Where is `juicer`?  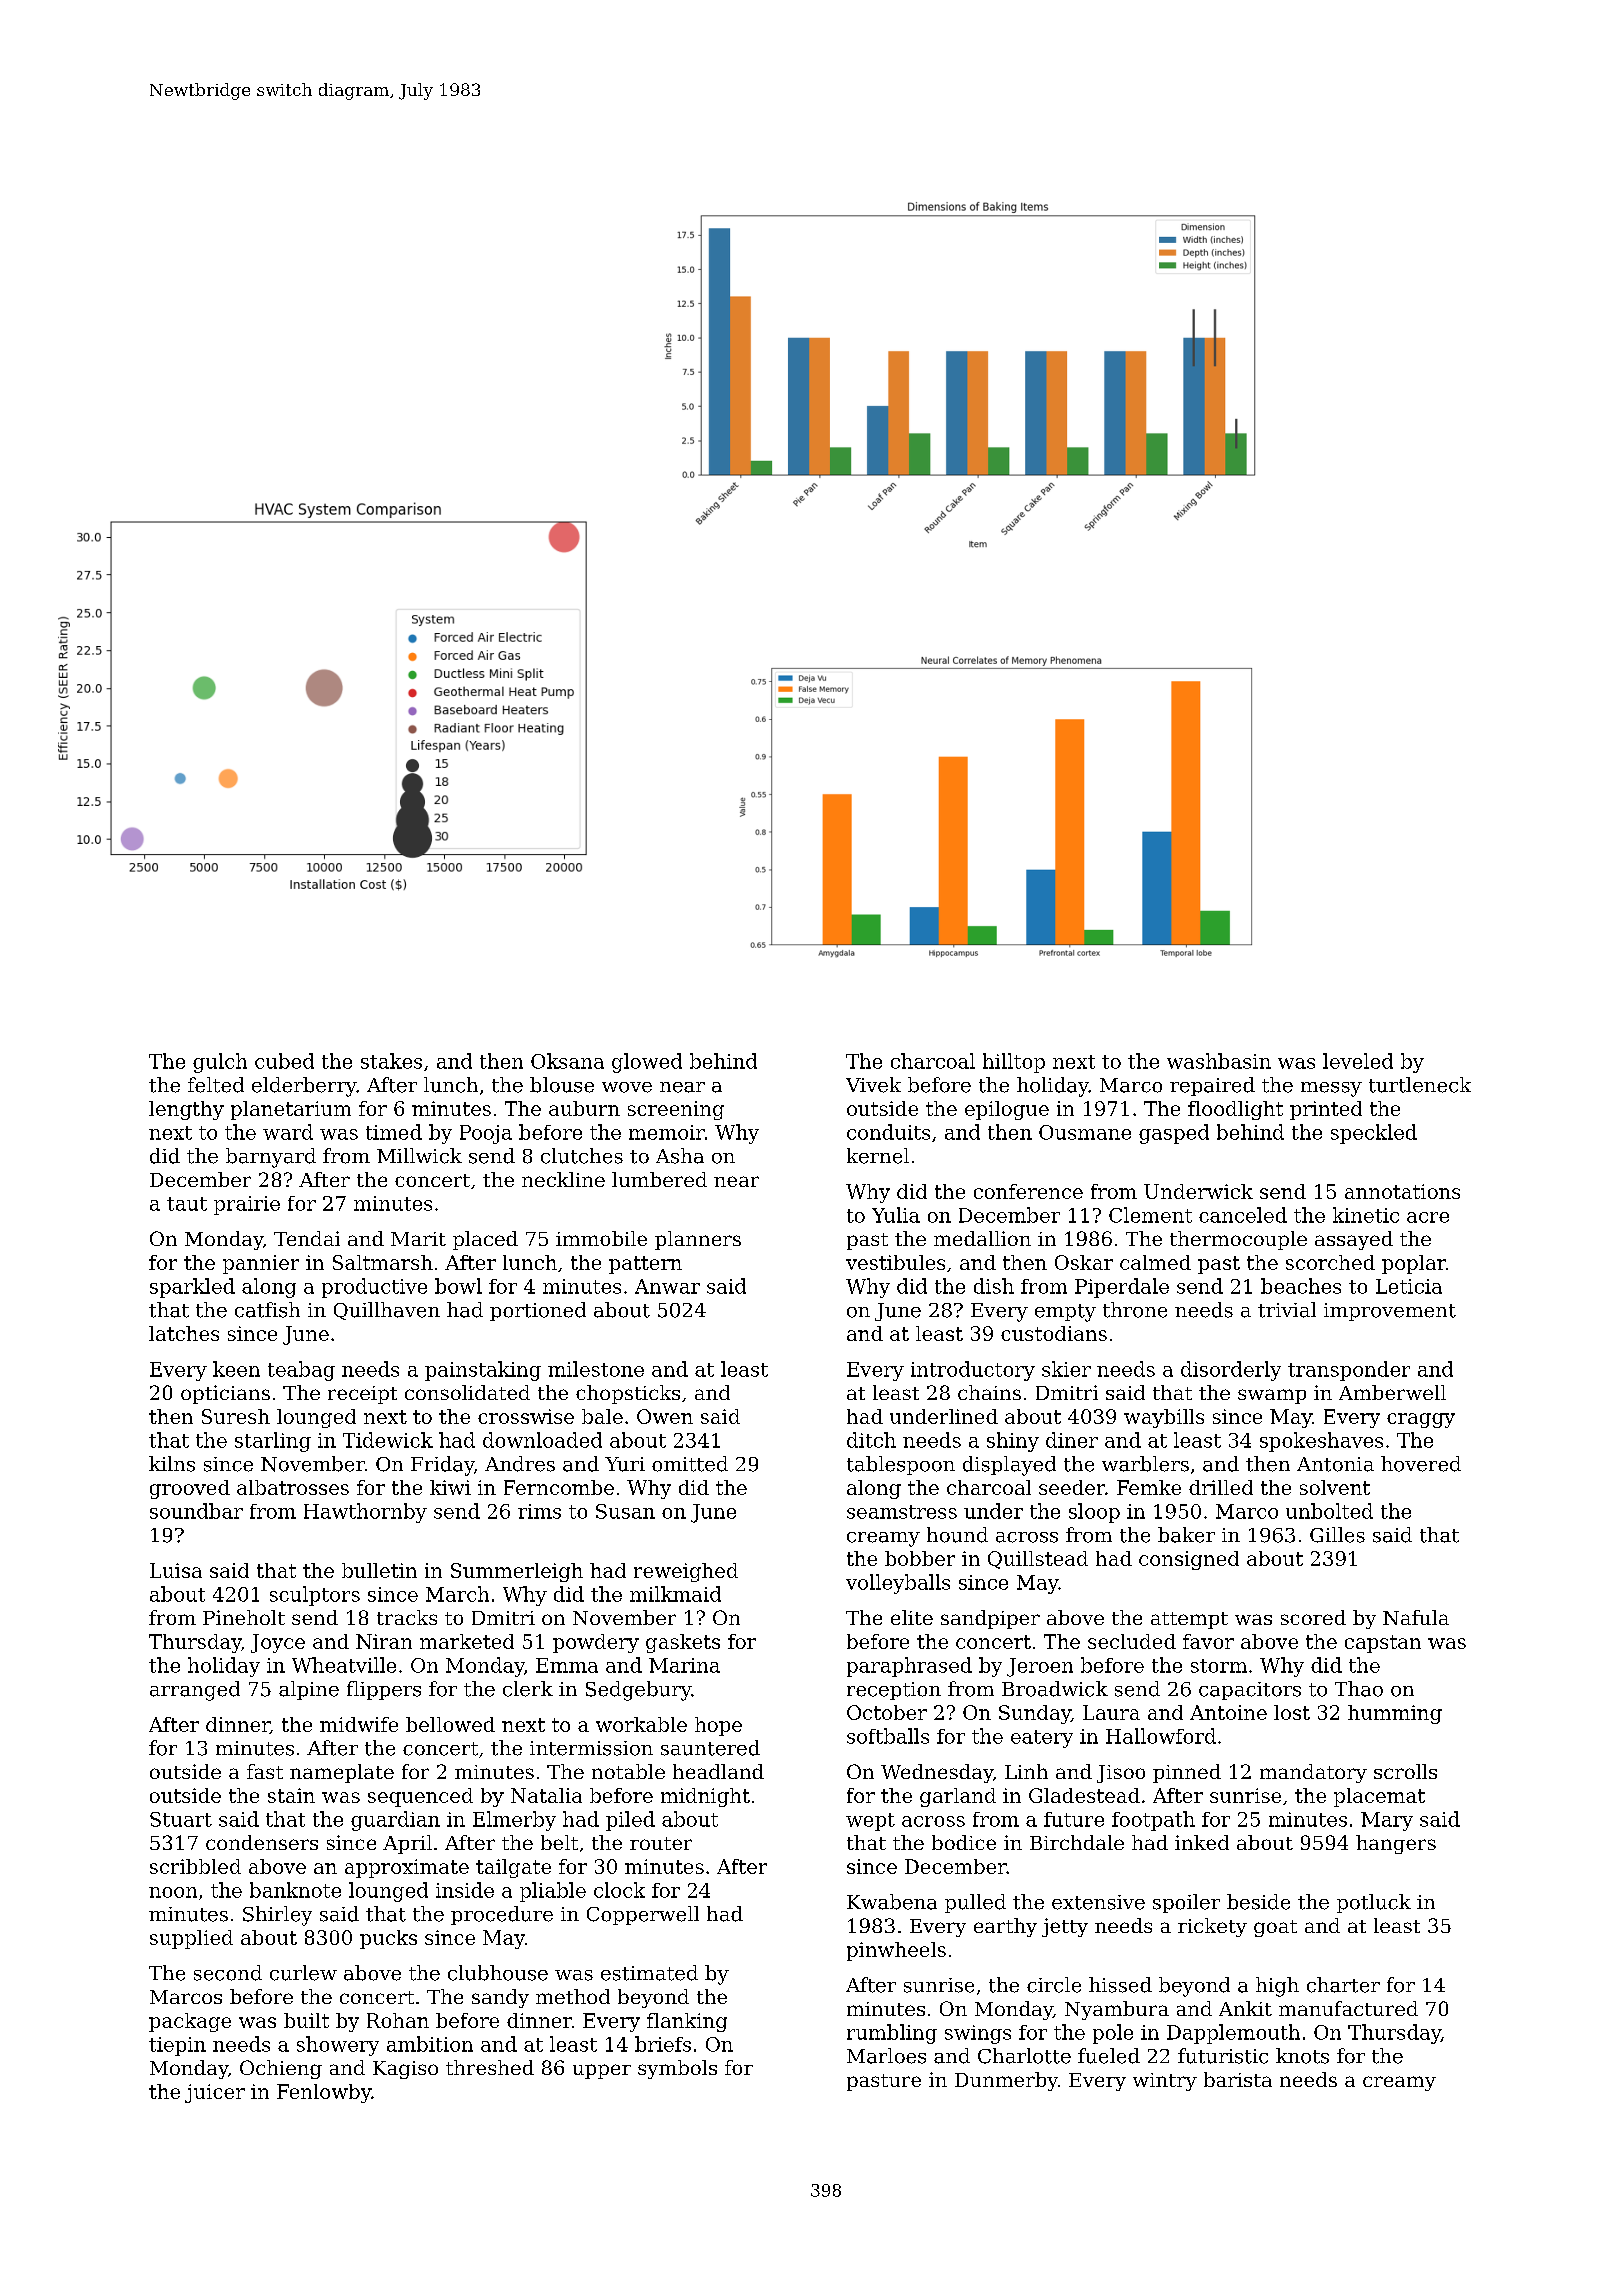 juicer is located at coordinates (215, 2093).
